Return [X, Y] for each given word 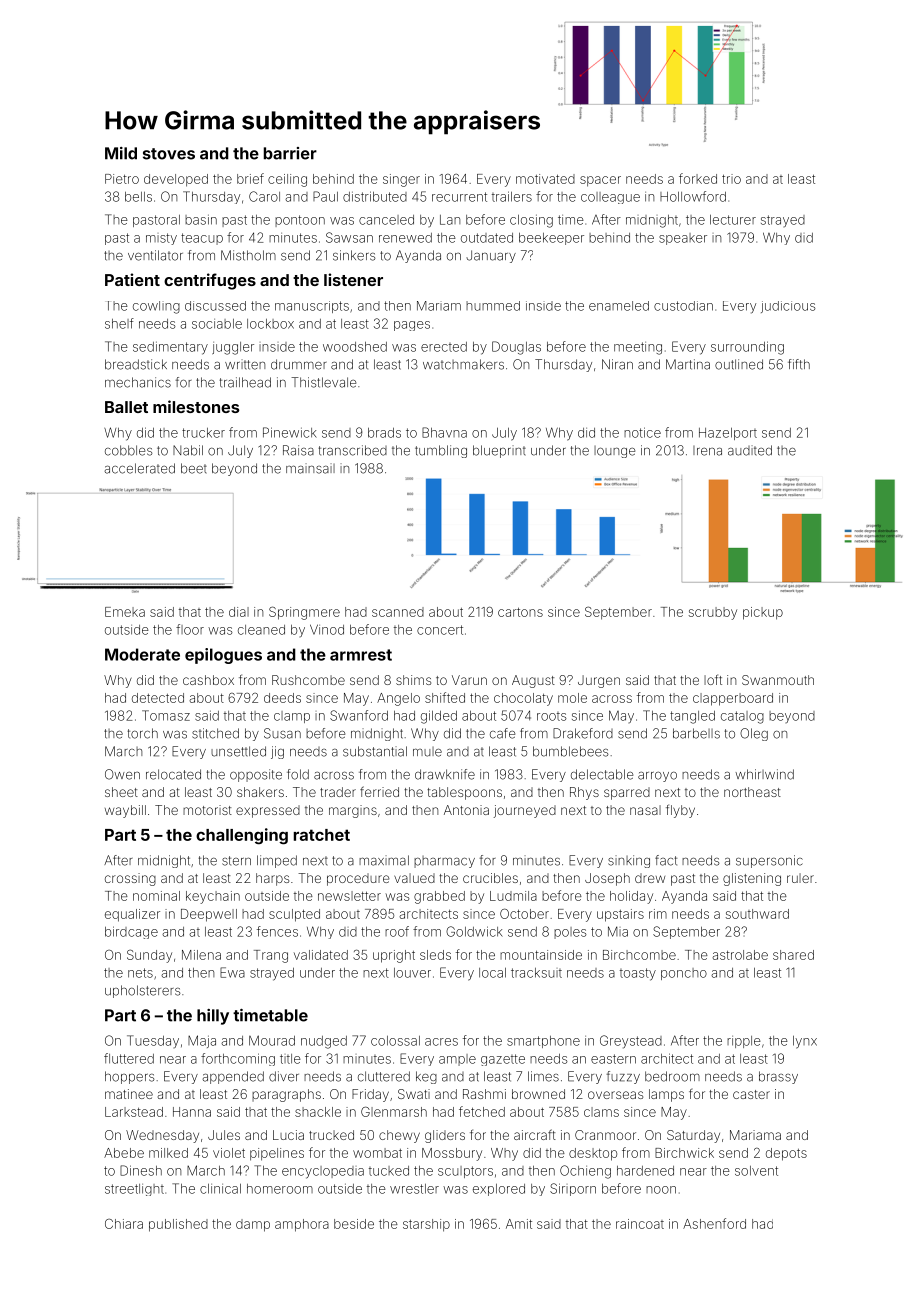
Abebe [124, 1153]
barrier [290, 153]
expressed [268, 811]
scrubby [713, 613]
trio [731, 179]
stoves [169, 154]
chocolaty [523, 699]
